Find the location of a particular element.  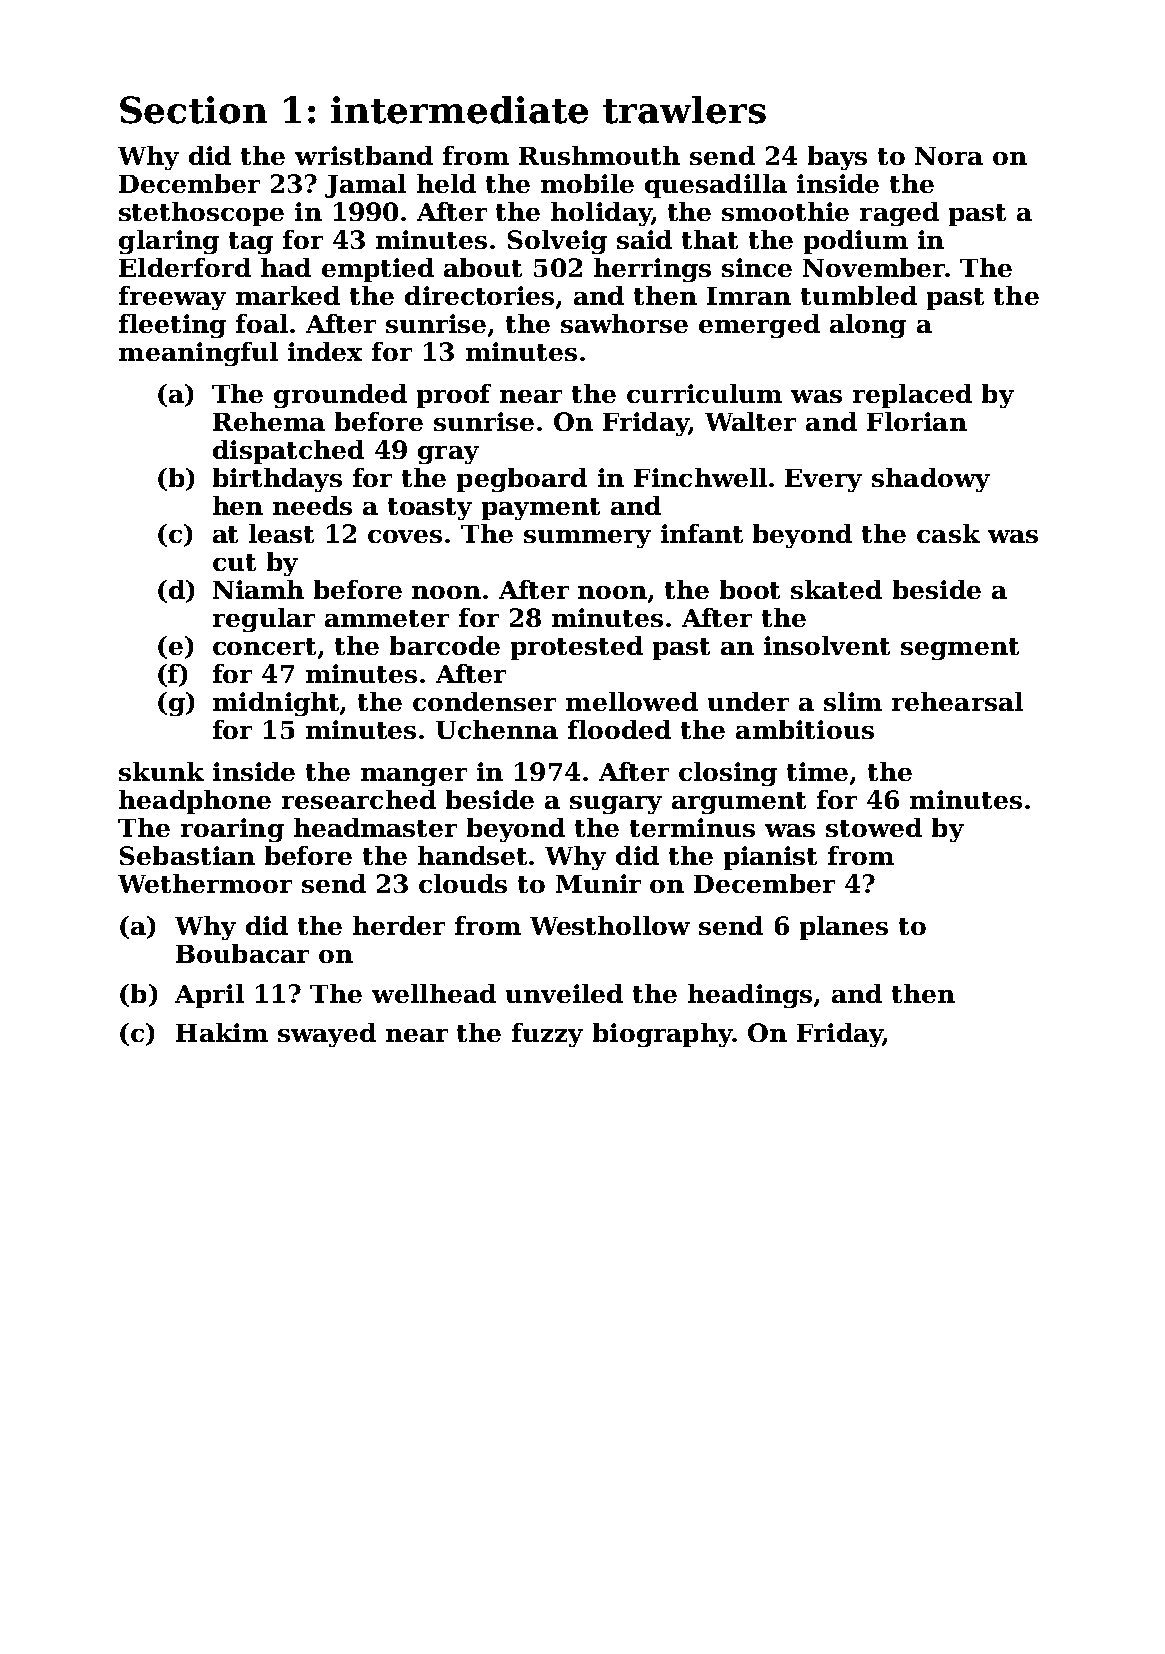

trawlers is located at coordinates (684, 110).
